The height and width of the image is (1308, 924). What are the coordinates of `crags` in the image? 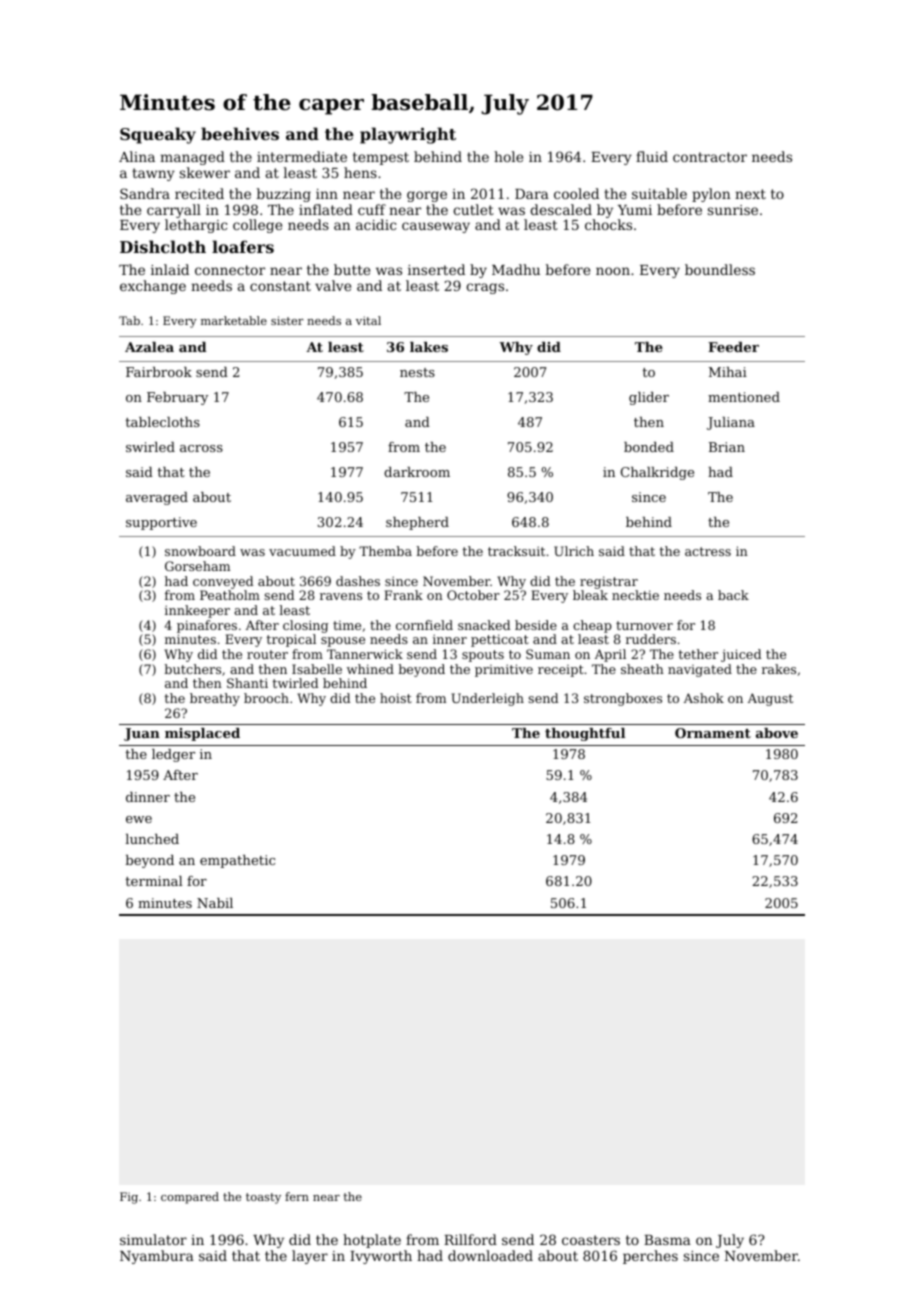 It's located at (485, 288).
